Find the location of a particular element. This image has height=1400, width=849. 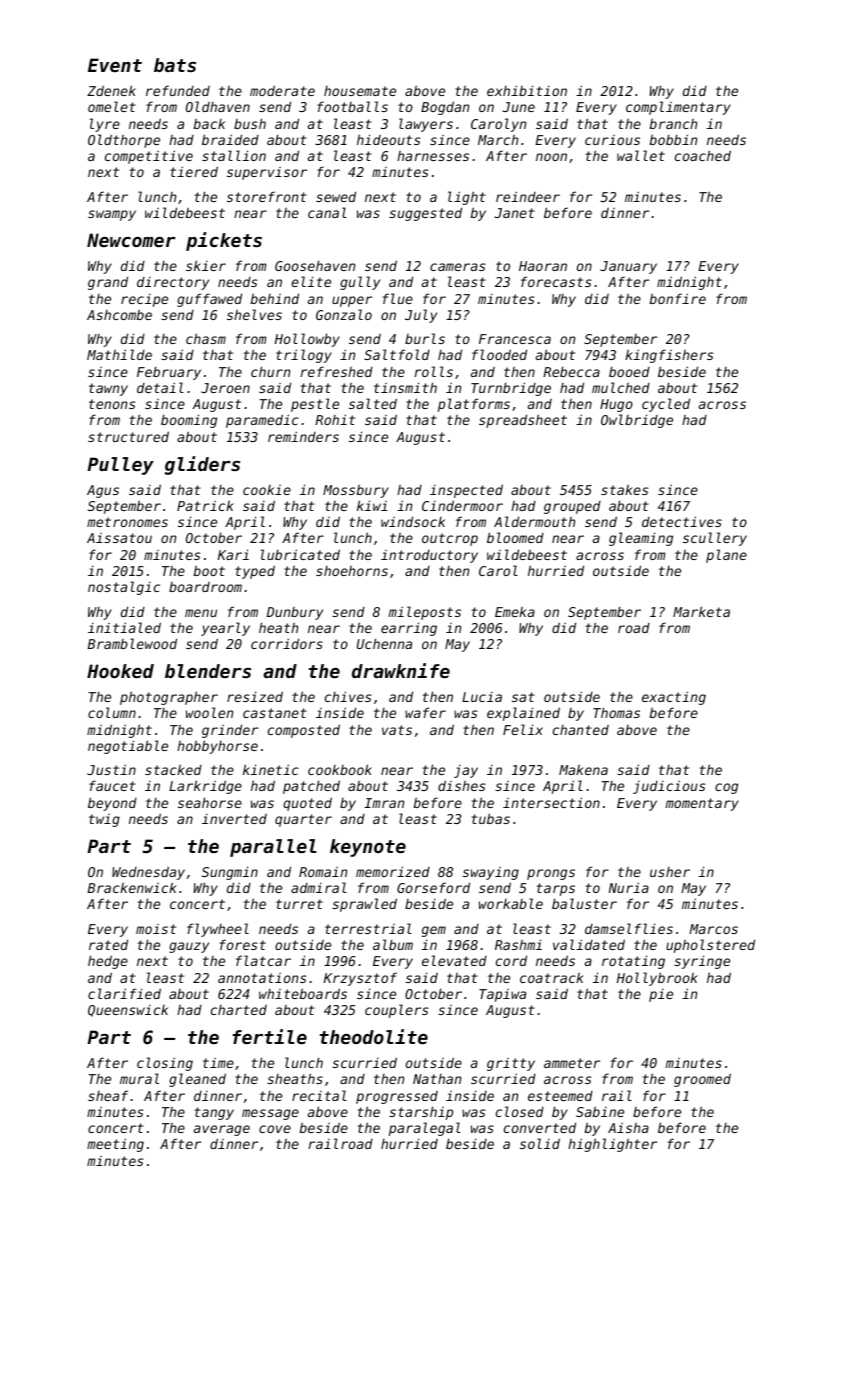

average is located at coordinates (222, 1130).
